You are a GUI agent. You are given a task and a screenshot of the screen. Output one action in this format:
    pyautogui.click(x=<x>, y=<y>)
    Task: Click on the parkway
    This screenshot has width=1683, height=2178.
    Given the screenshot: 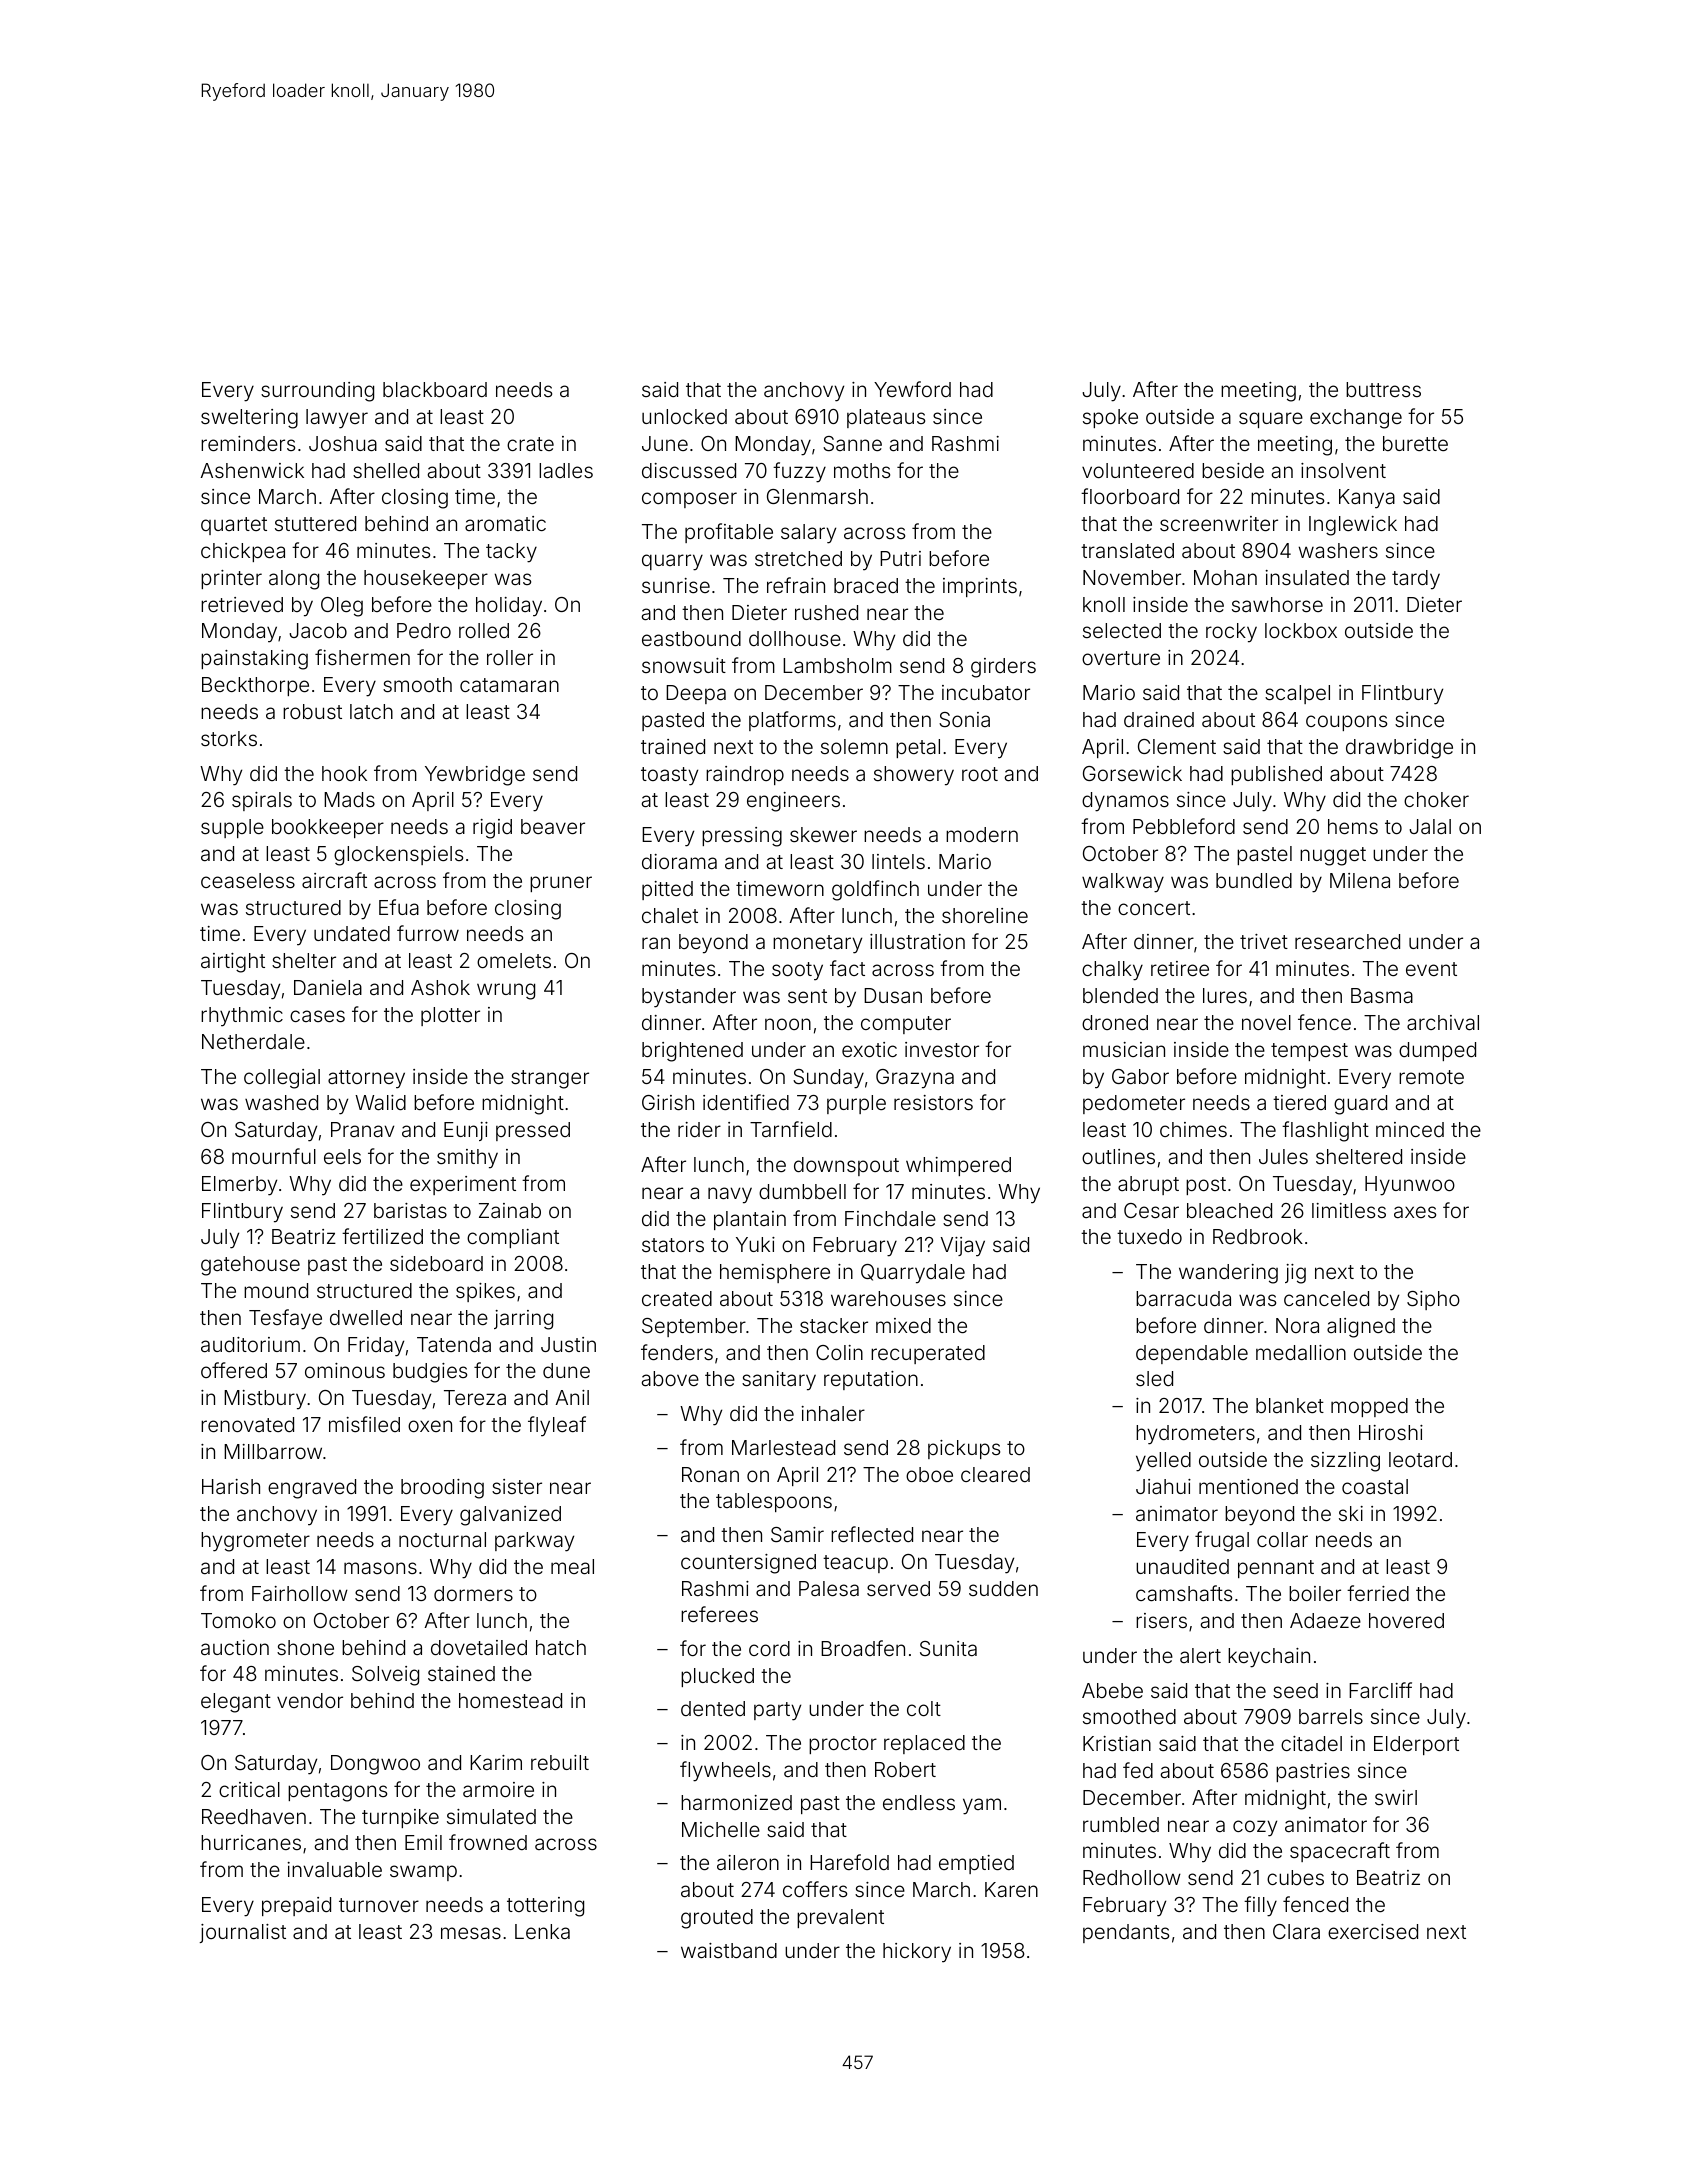 What is the action you would take?
    pyautogui.click(x=534, y=1542)
